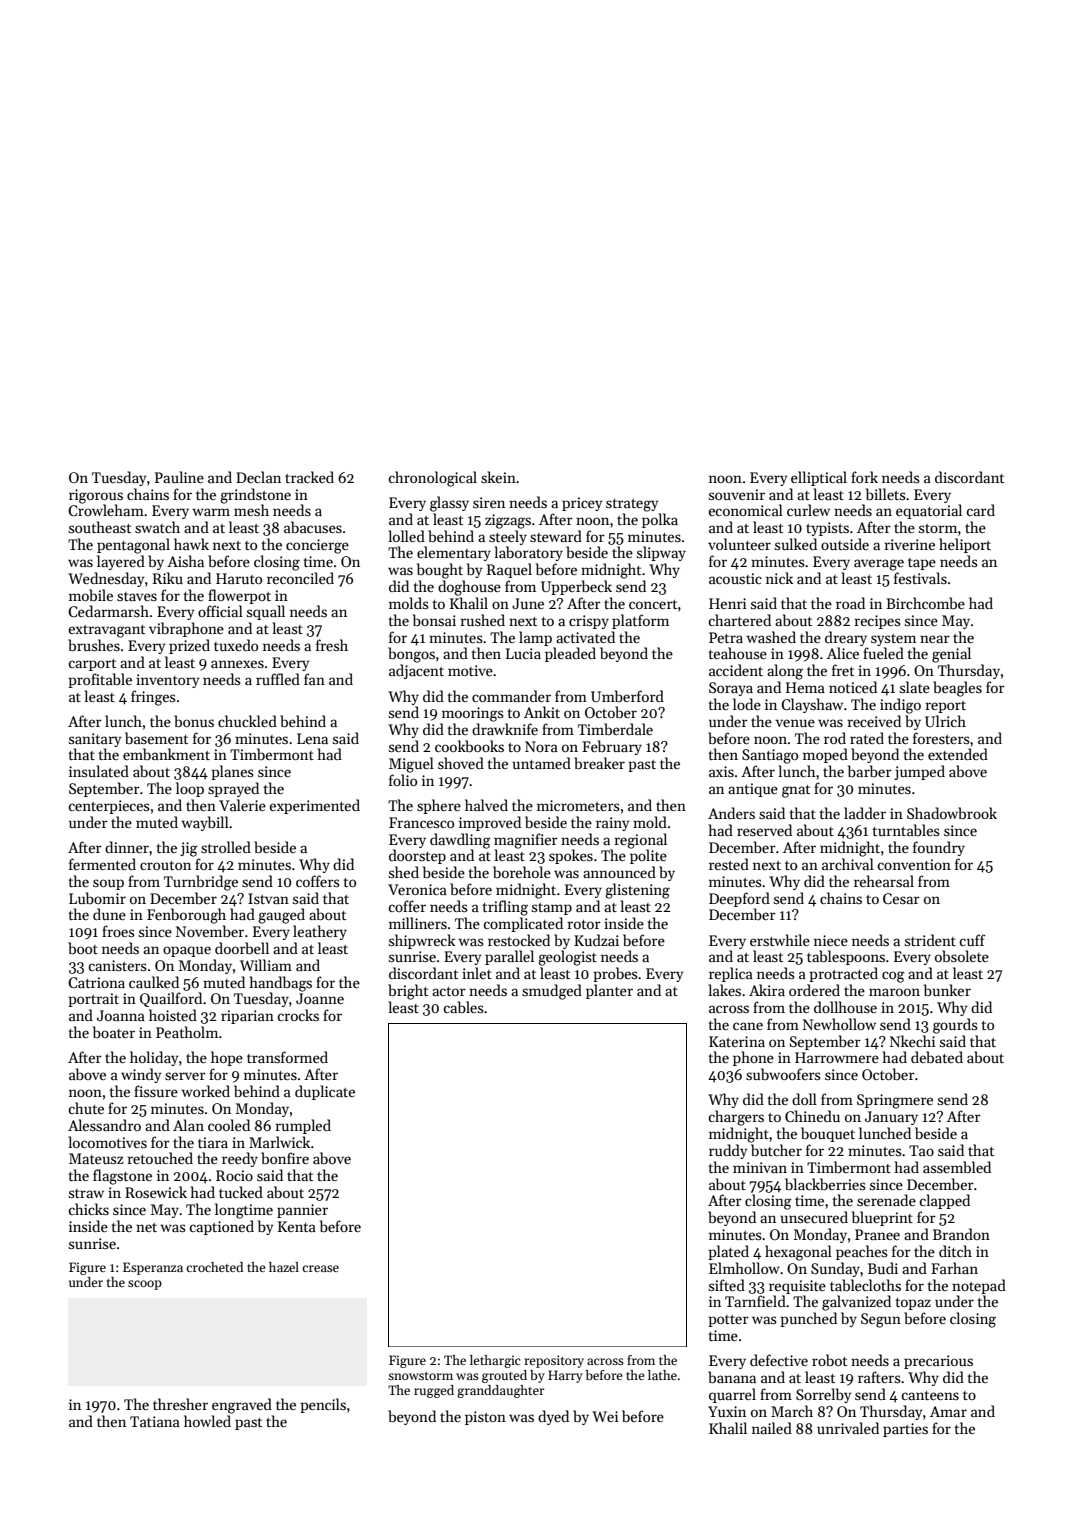 The width and height of the screenshot is (1075, 1520). Describe the element at coordinates (891, 1118) in the screenshot. I see `January` at that location.
